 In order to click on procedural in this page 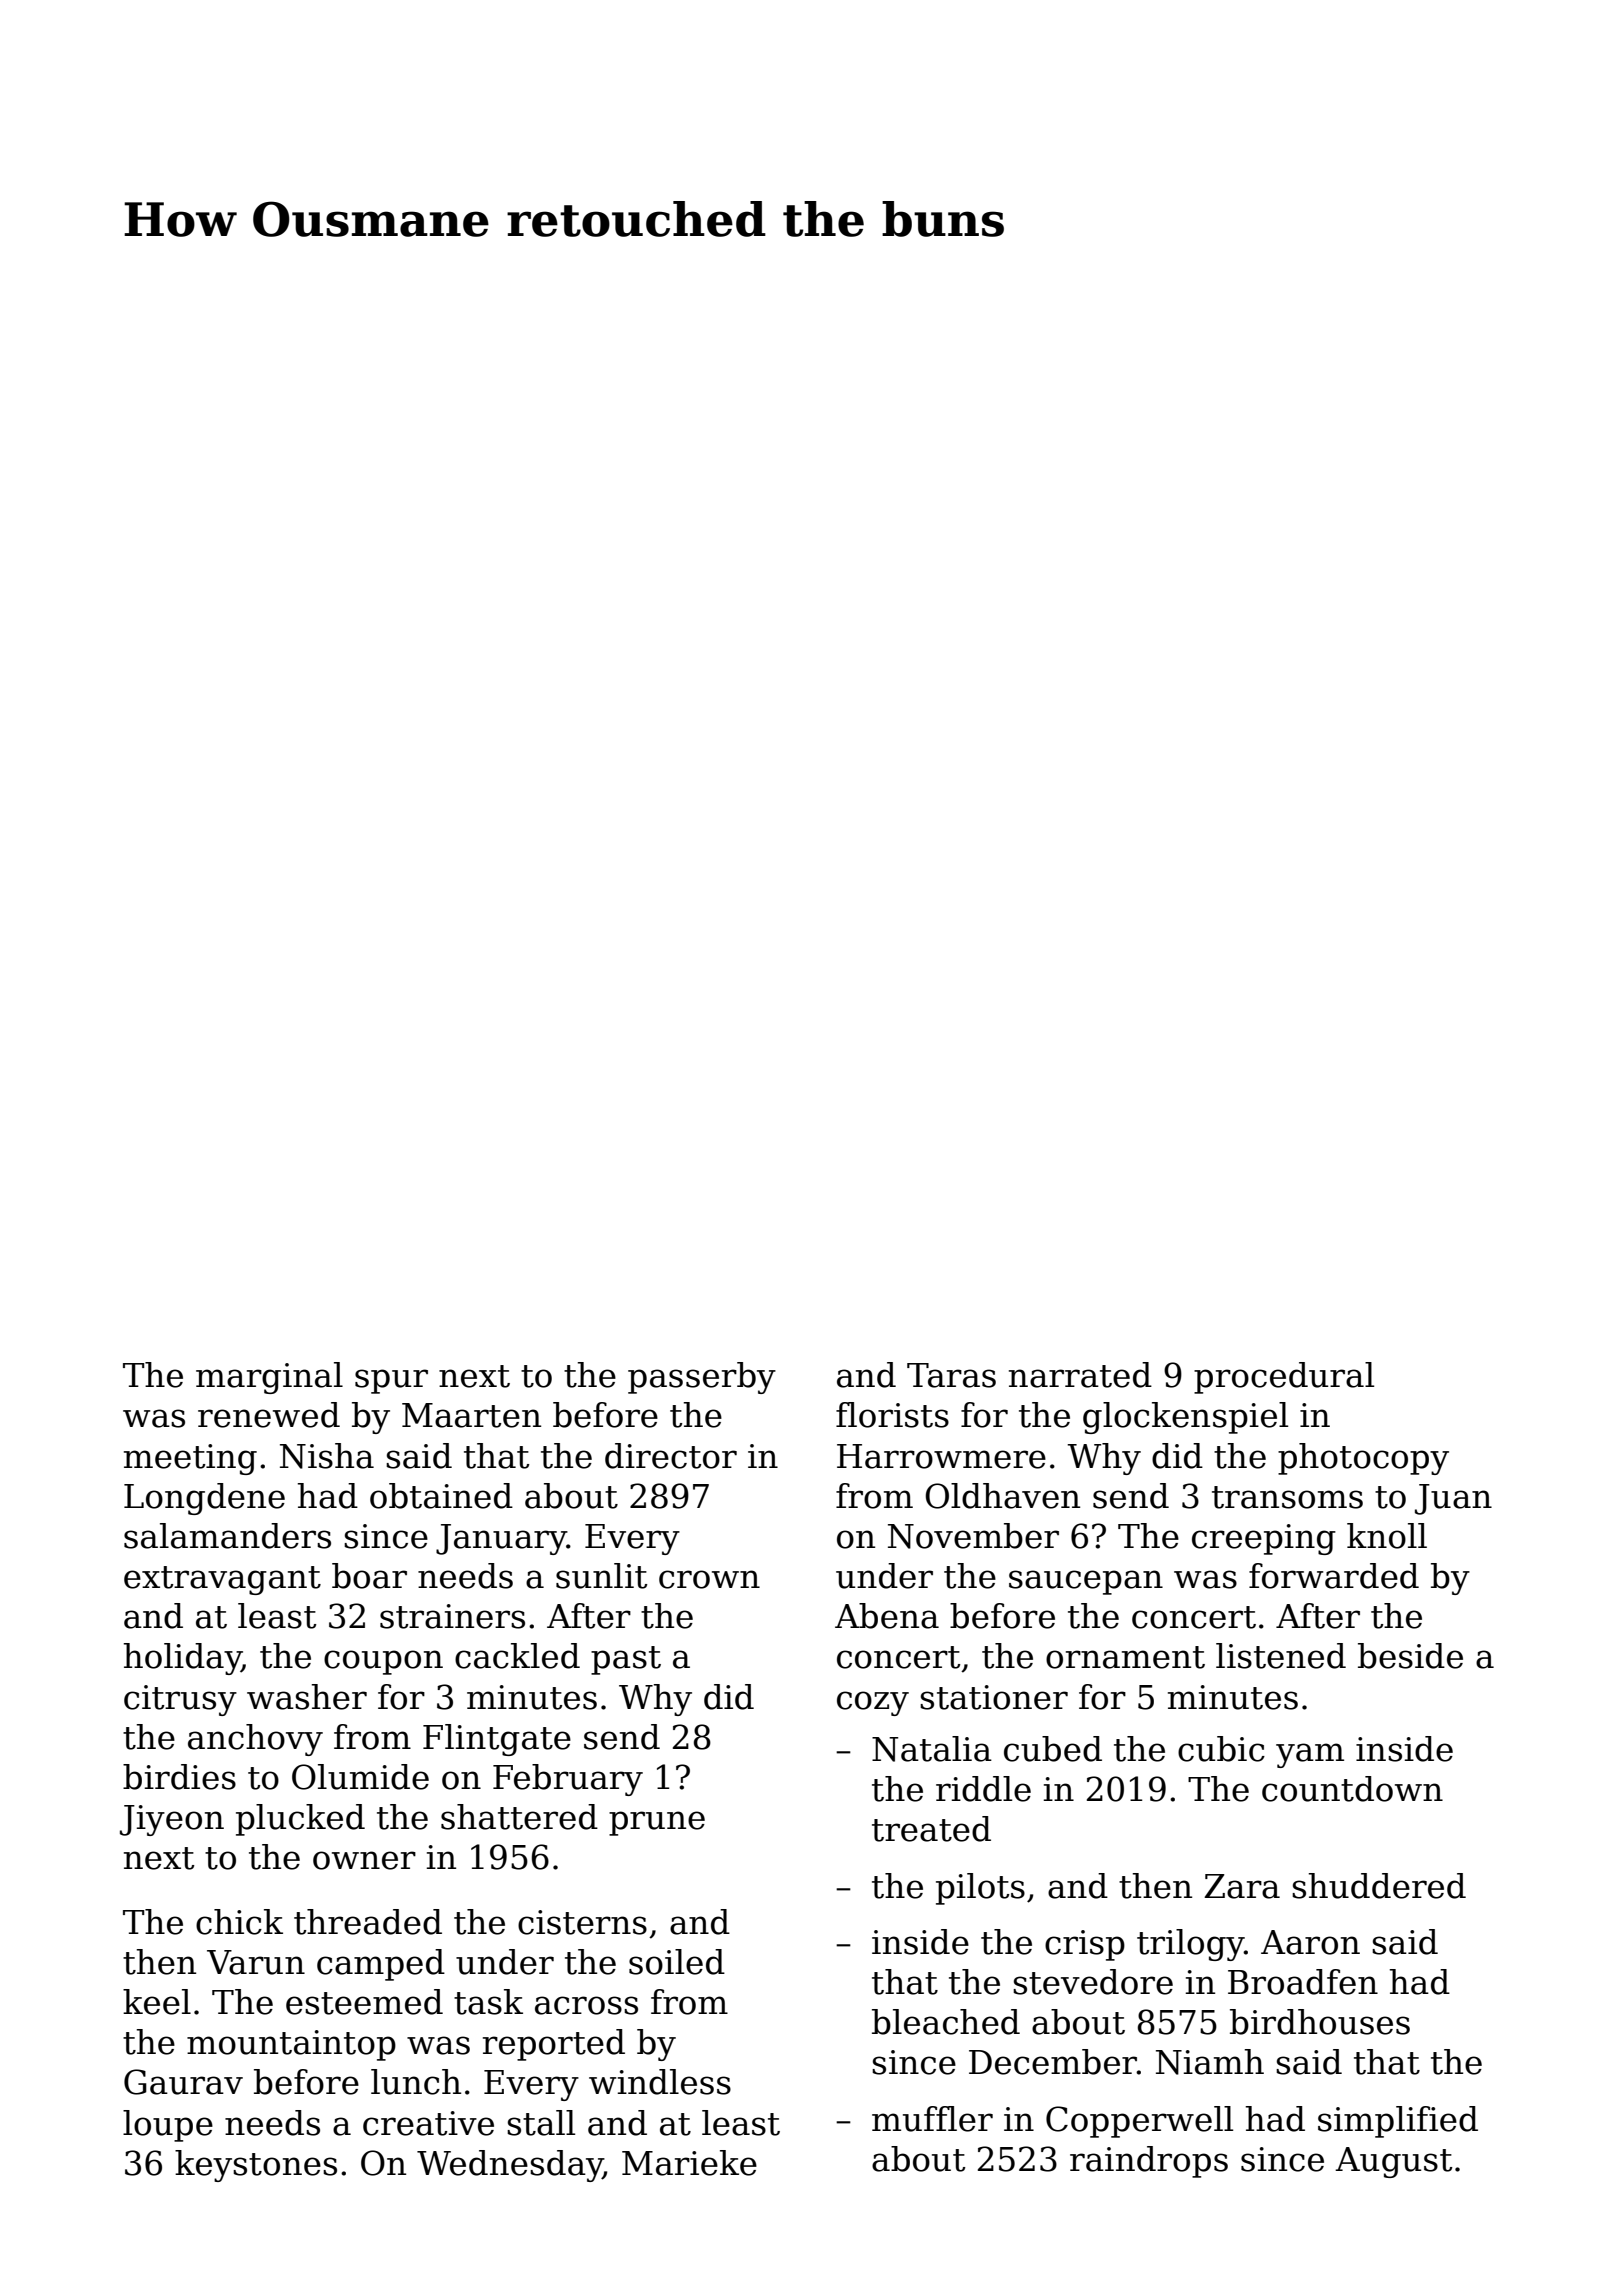, I will do `click(1284, 1378)`.
